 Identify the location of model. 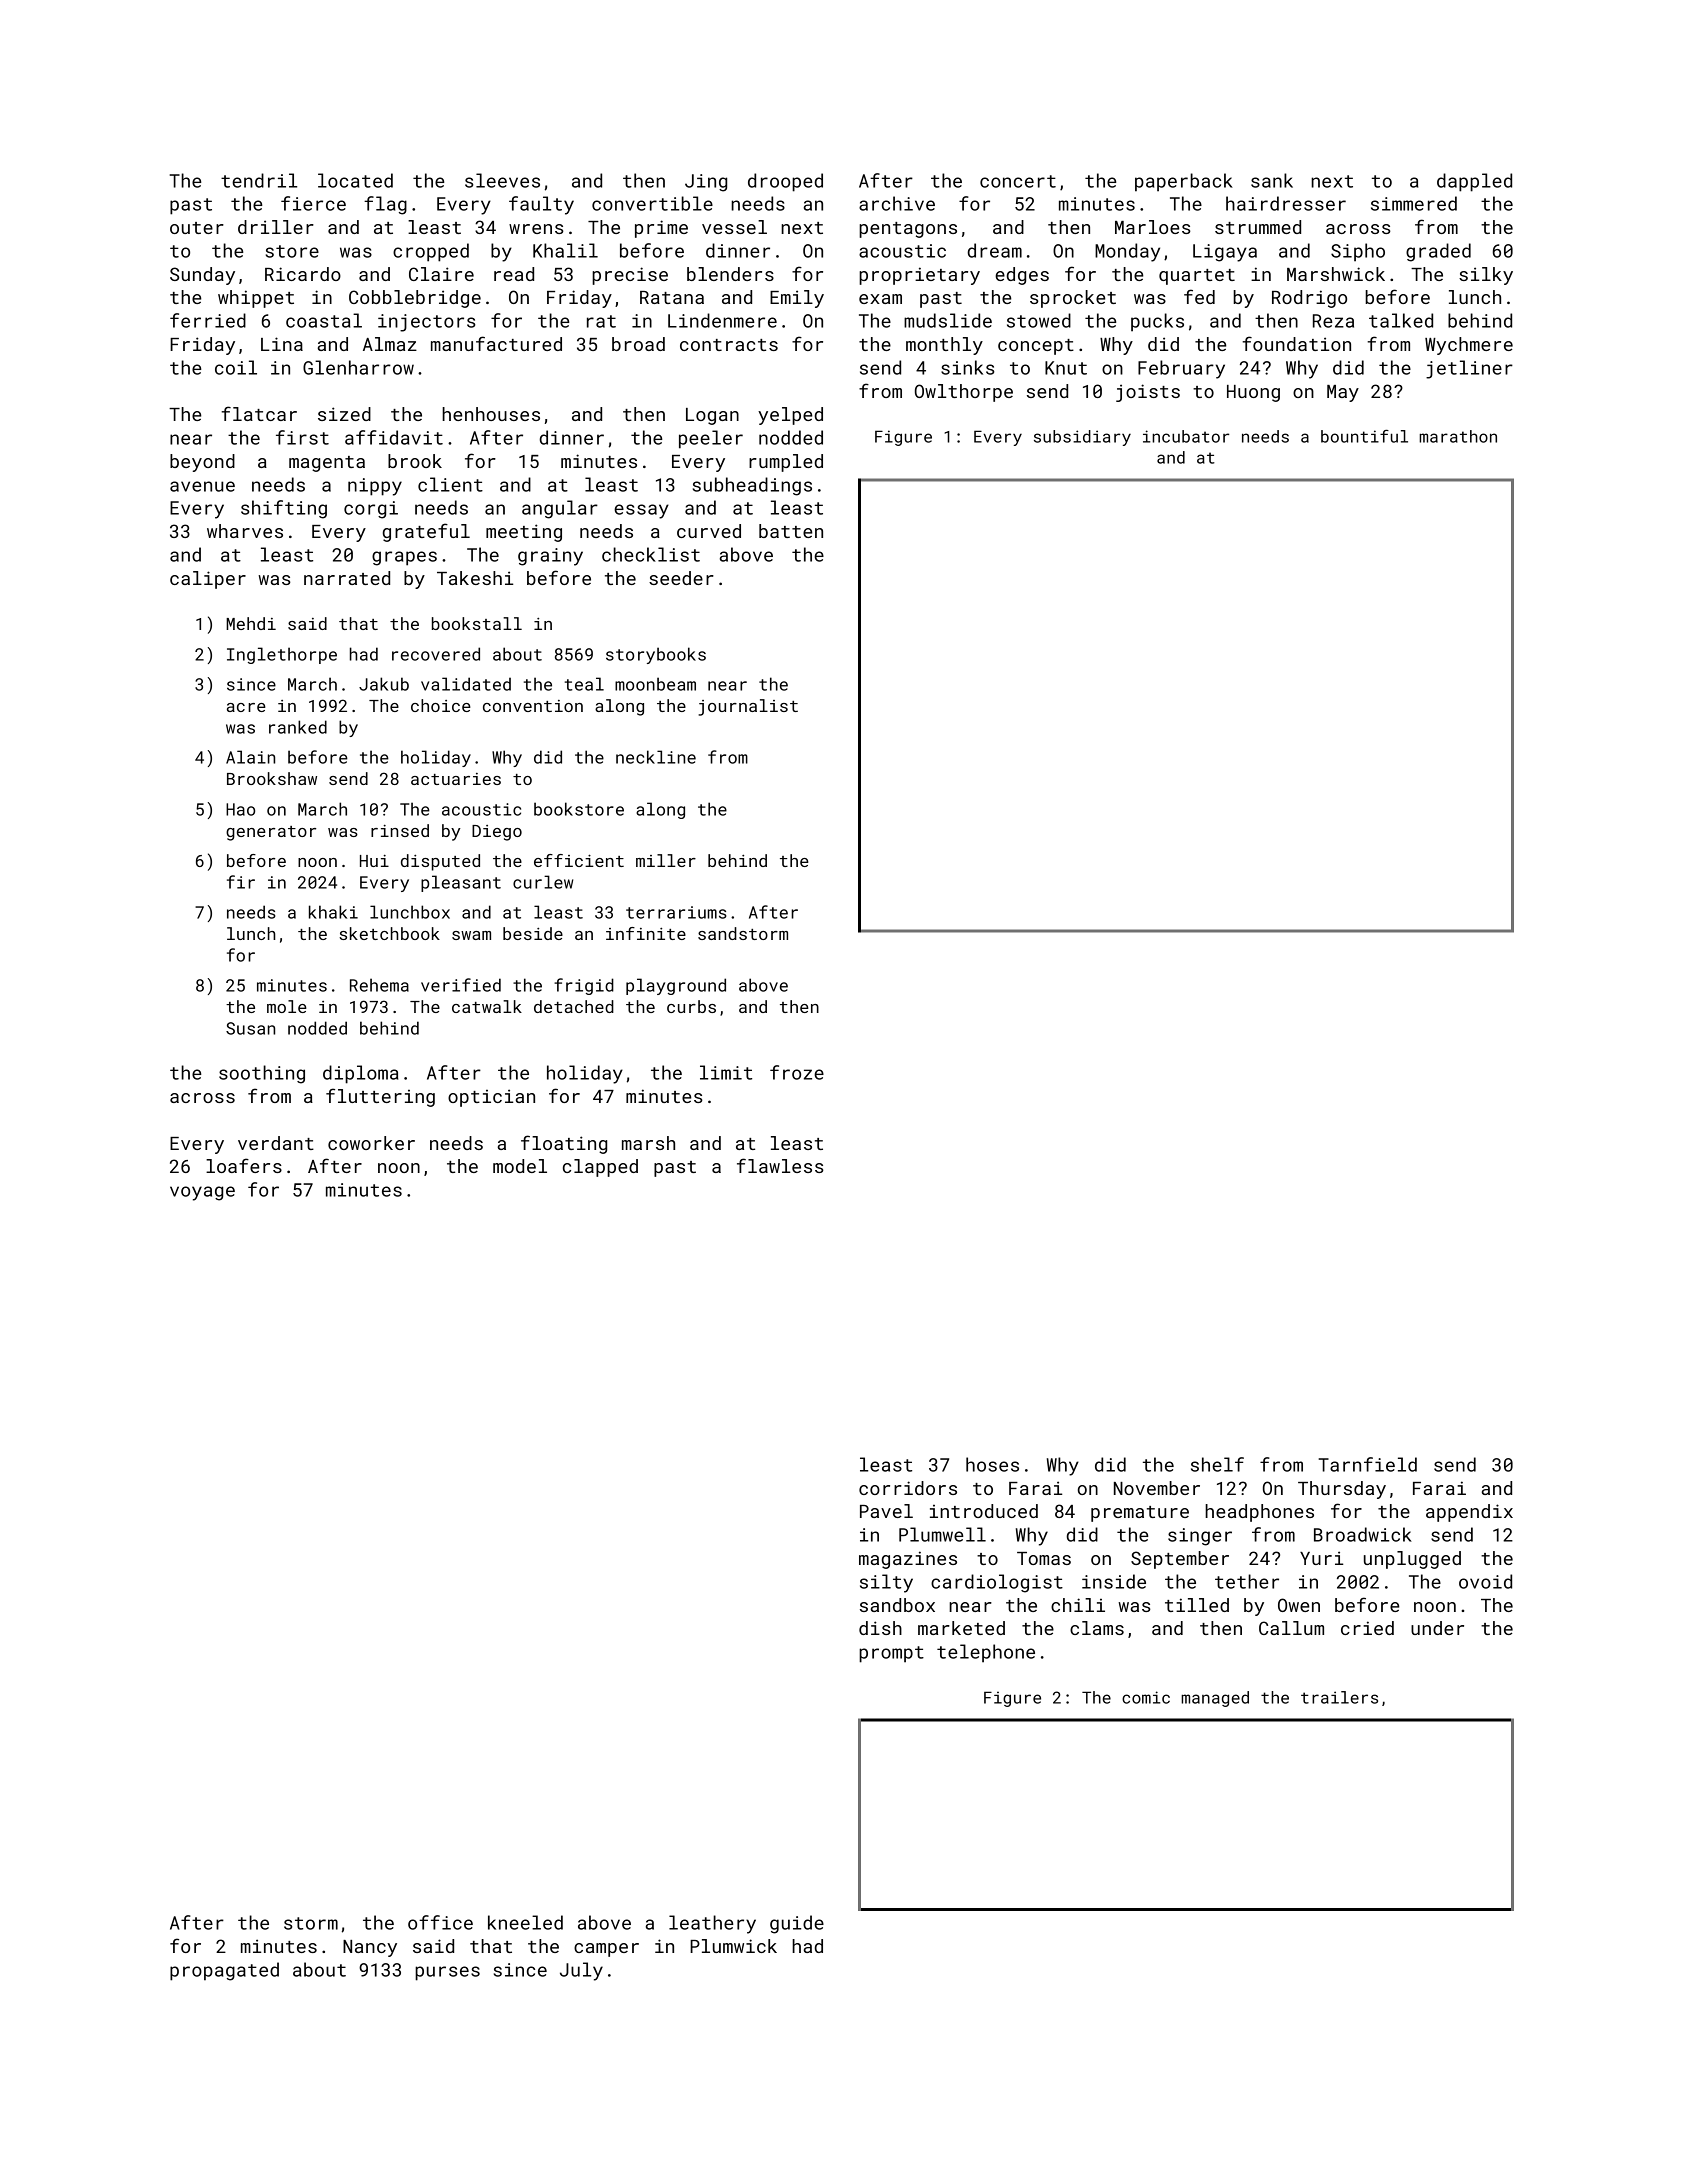
(520, 1166).
